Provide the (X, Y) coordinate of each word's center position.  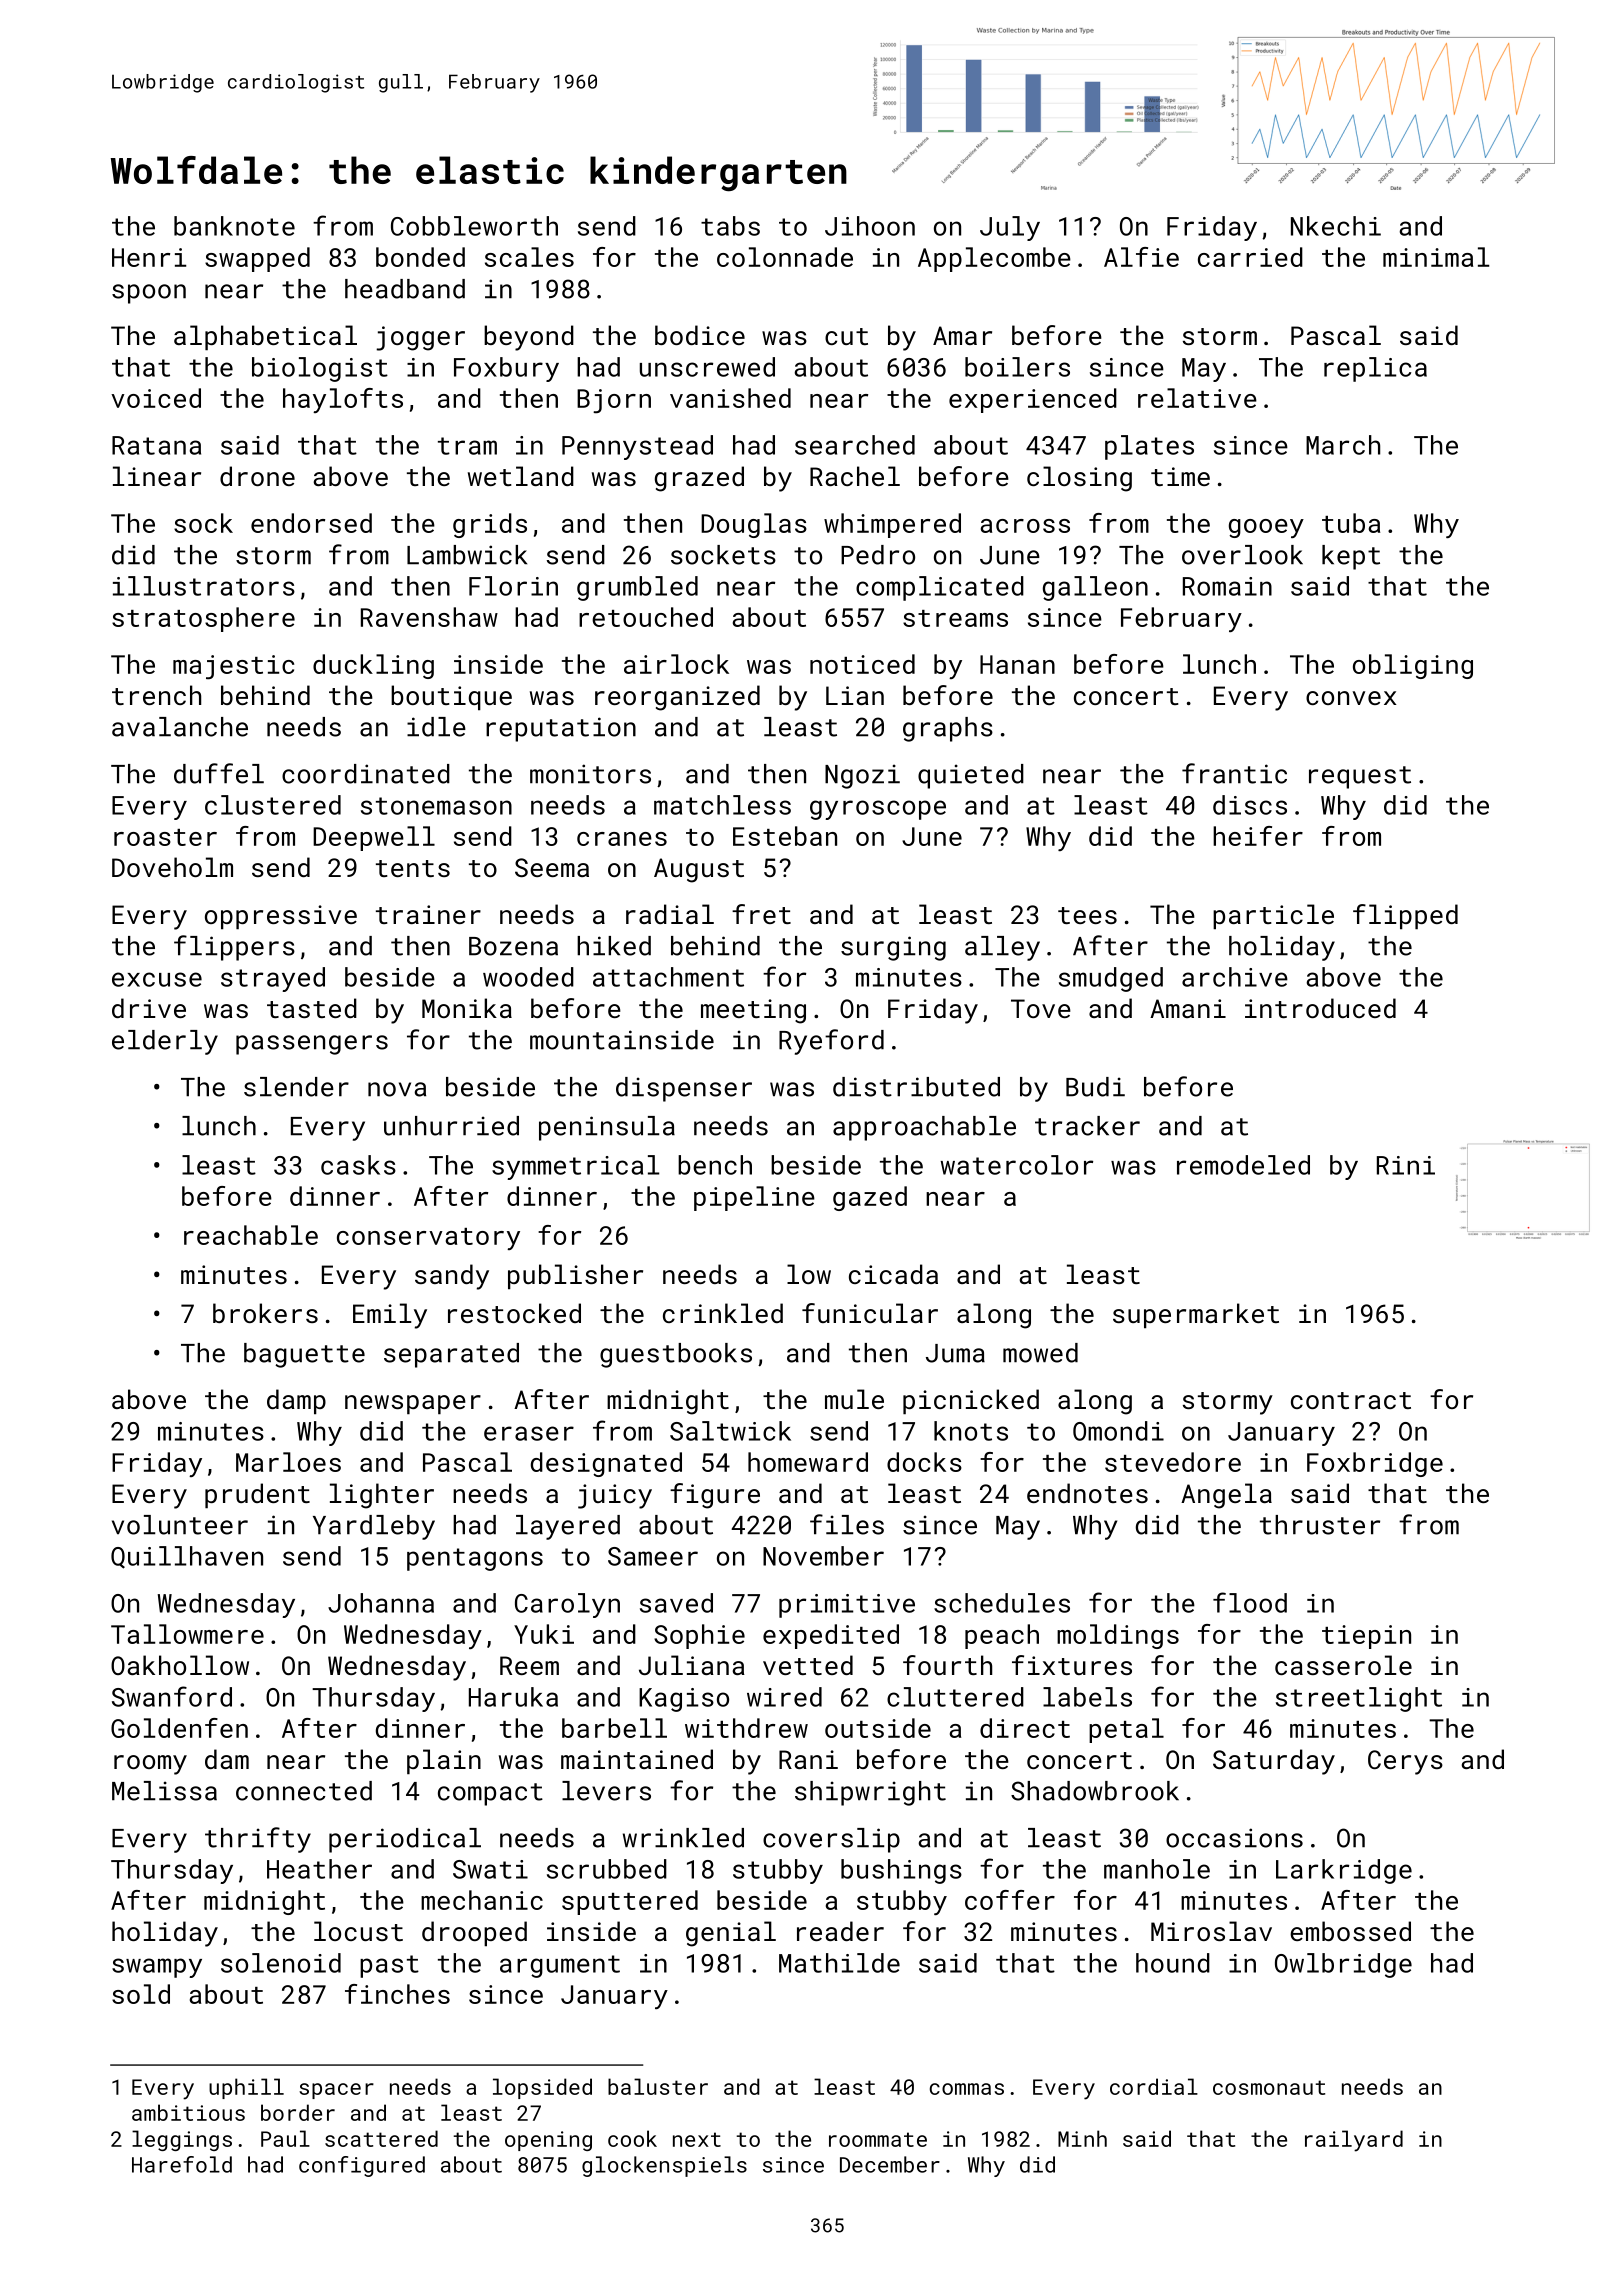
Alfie (1141, 257)
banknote (234, 226)
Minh (1082, 2138)
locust (358, 1931)
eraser (529, 1433)
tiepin (1366, 1637)
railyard (1354, 2141)
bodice (700, 335)
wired (784, 1697)
